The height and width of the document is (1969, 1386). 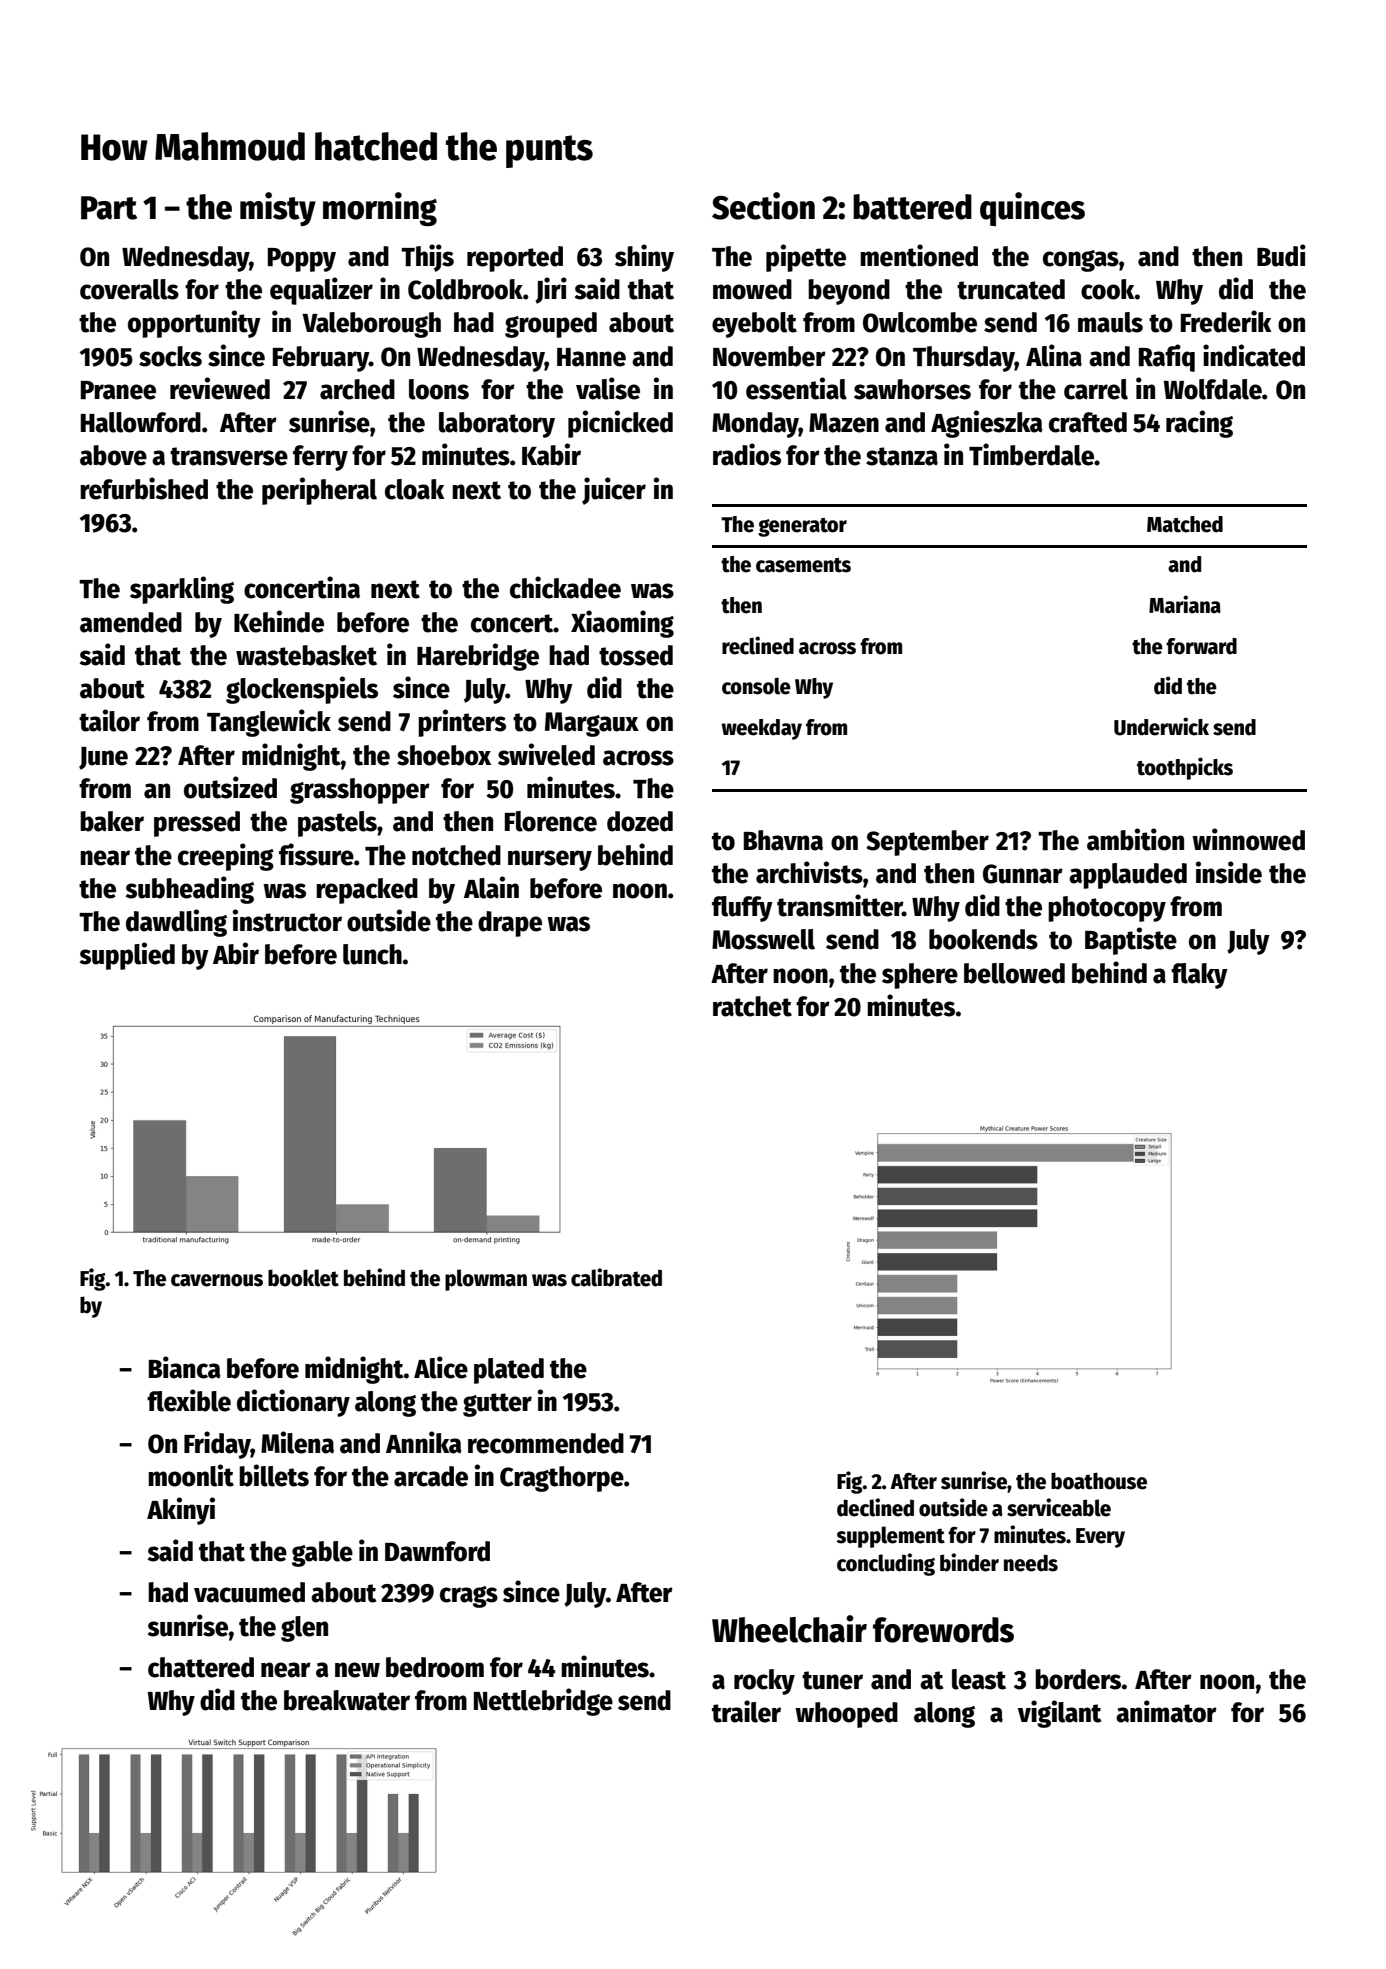 I want to click on crags, so click(x=469, y=1597).
